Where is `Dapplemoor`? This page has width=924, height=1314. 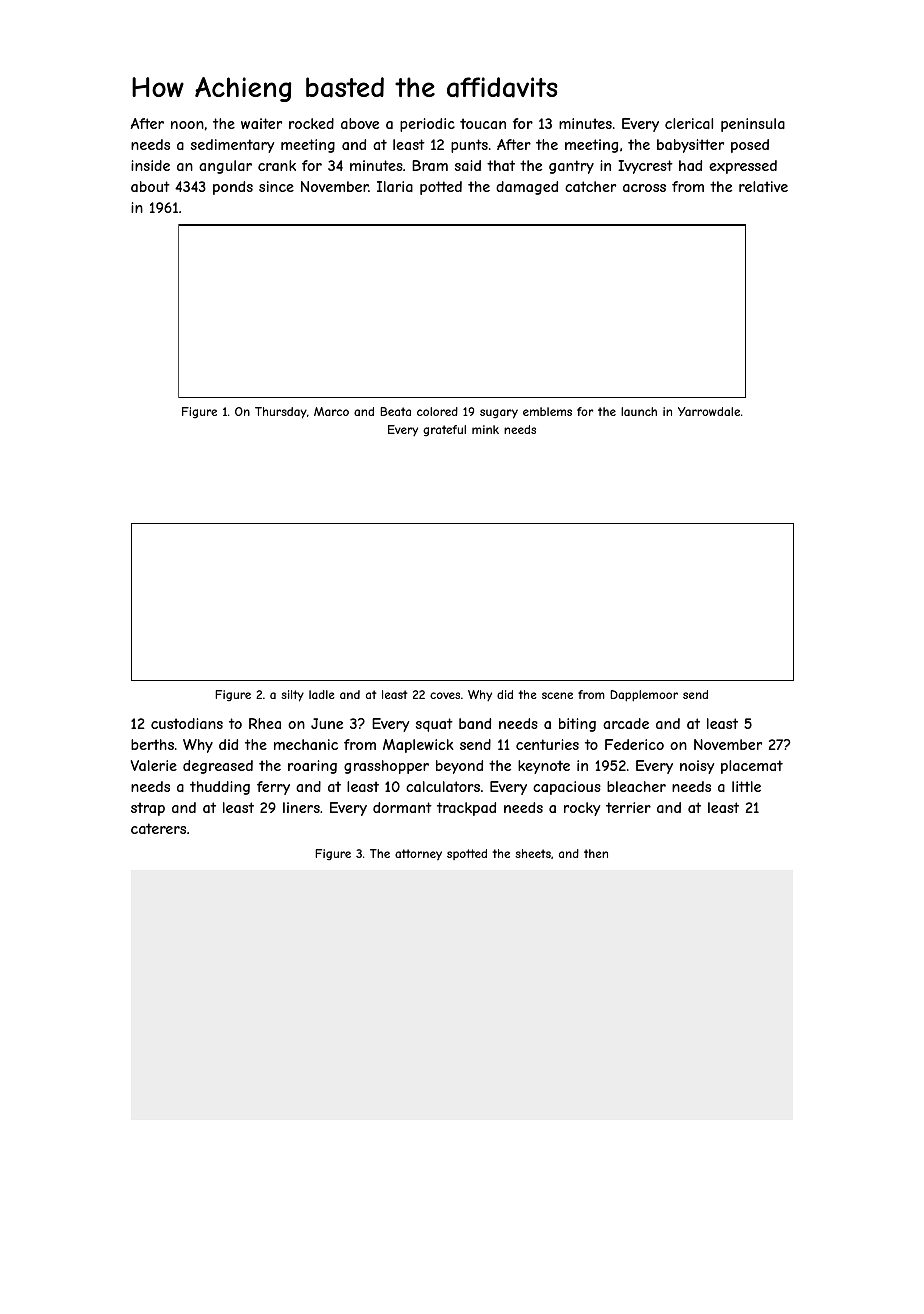
Dapplemoor is located at coordinates (644, 696).
